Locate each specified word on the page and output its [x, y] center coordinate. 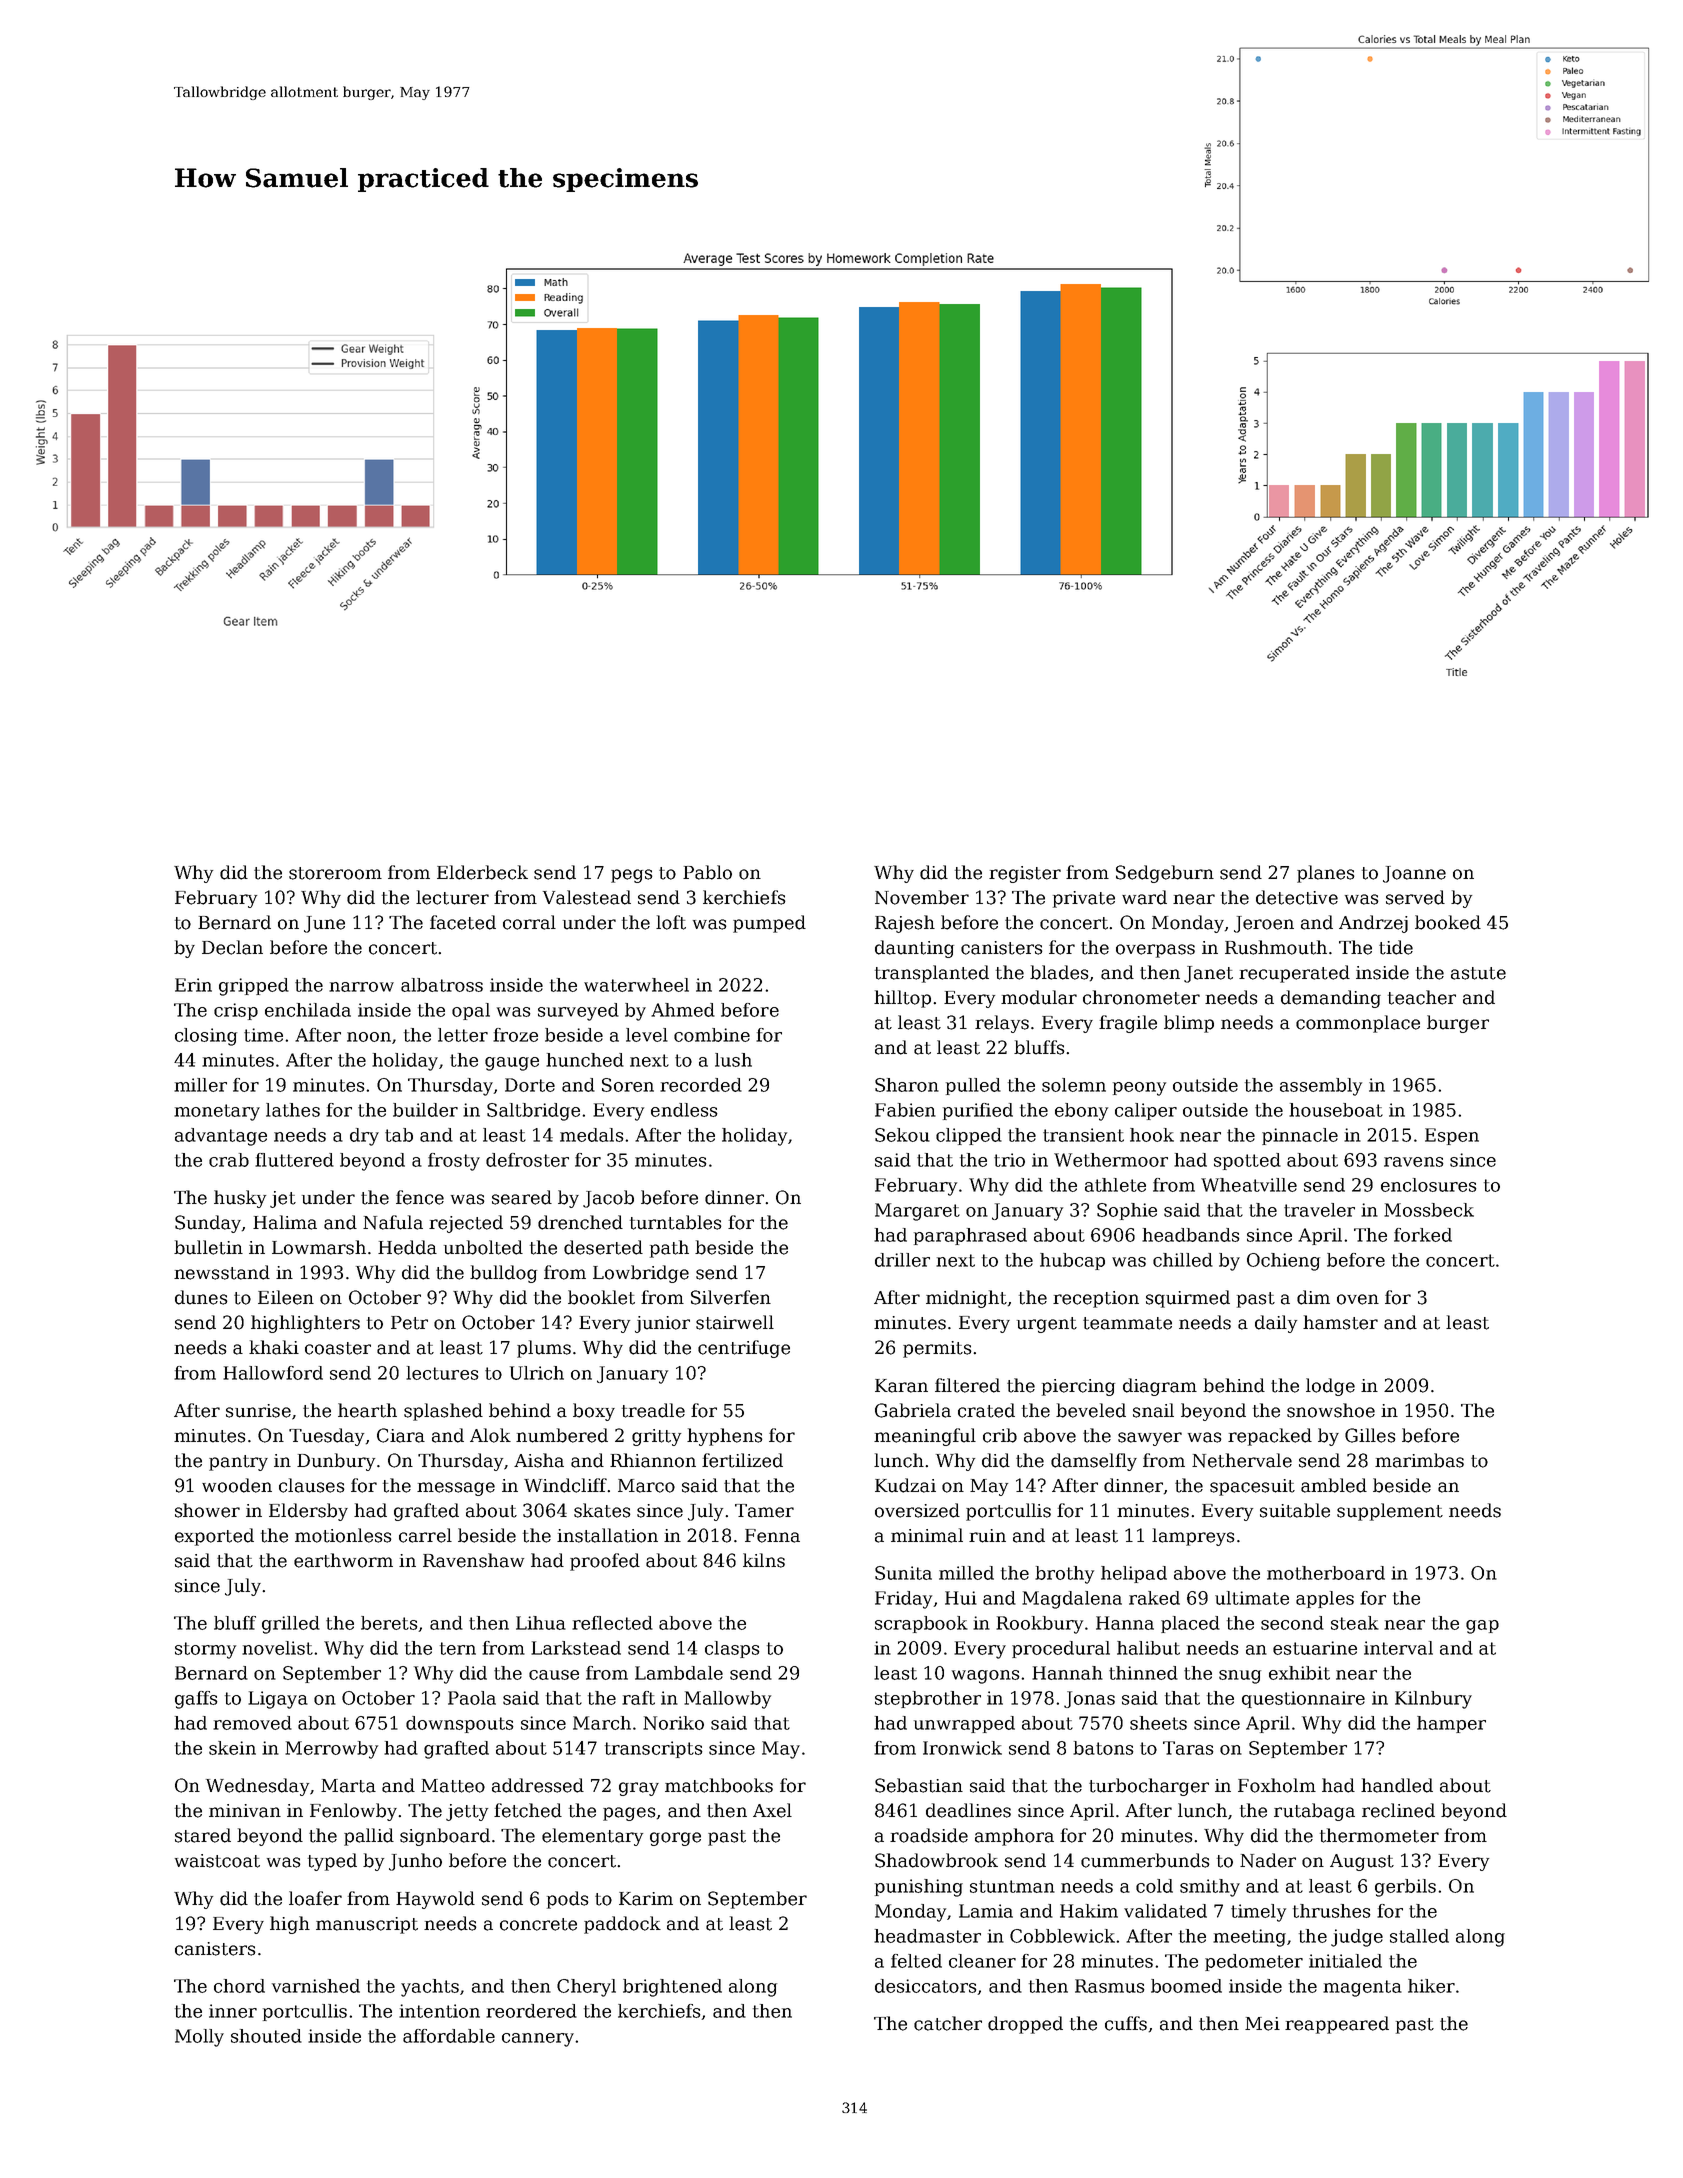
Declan [232, 947]
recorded [701, 1085]
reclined [1398, 1810]
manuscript [367, 1925]
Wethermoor [1111, 1160]
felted [916, 1961]
